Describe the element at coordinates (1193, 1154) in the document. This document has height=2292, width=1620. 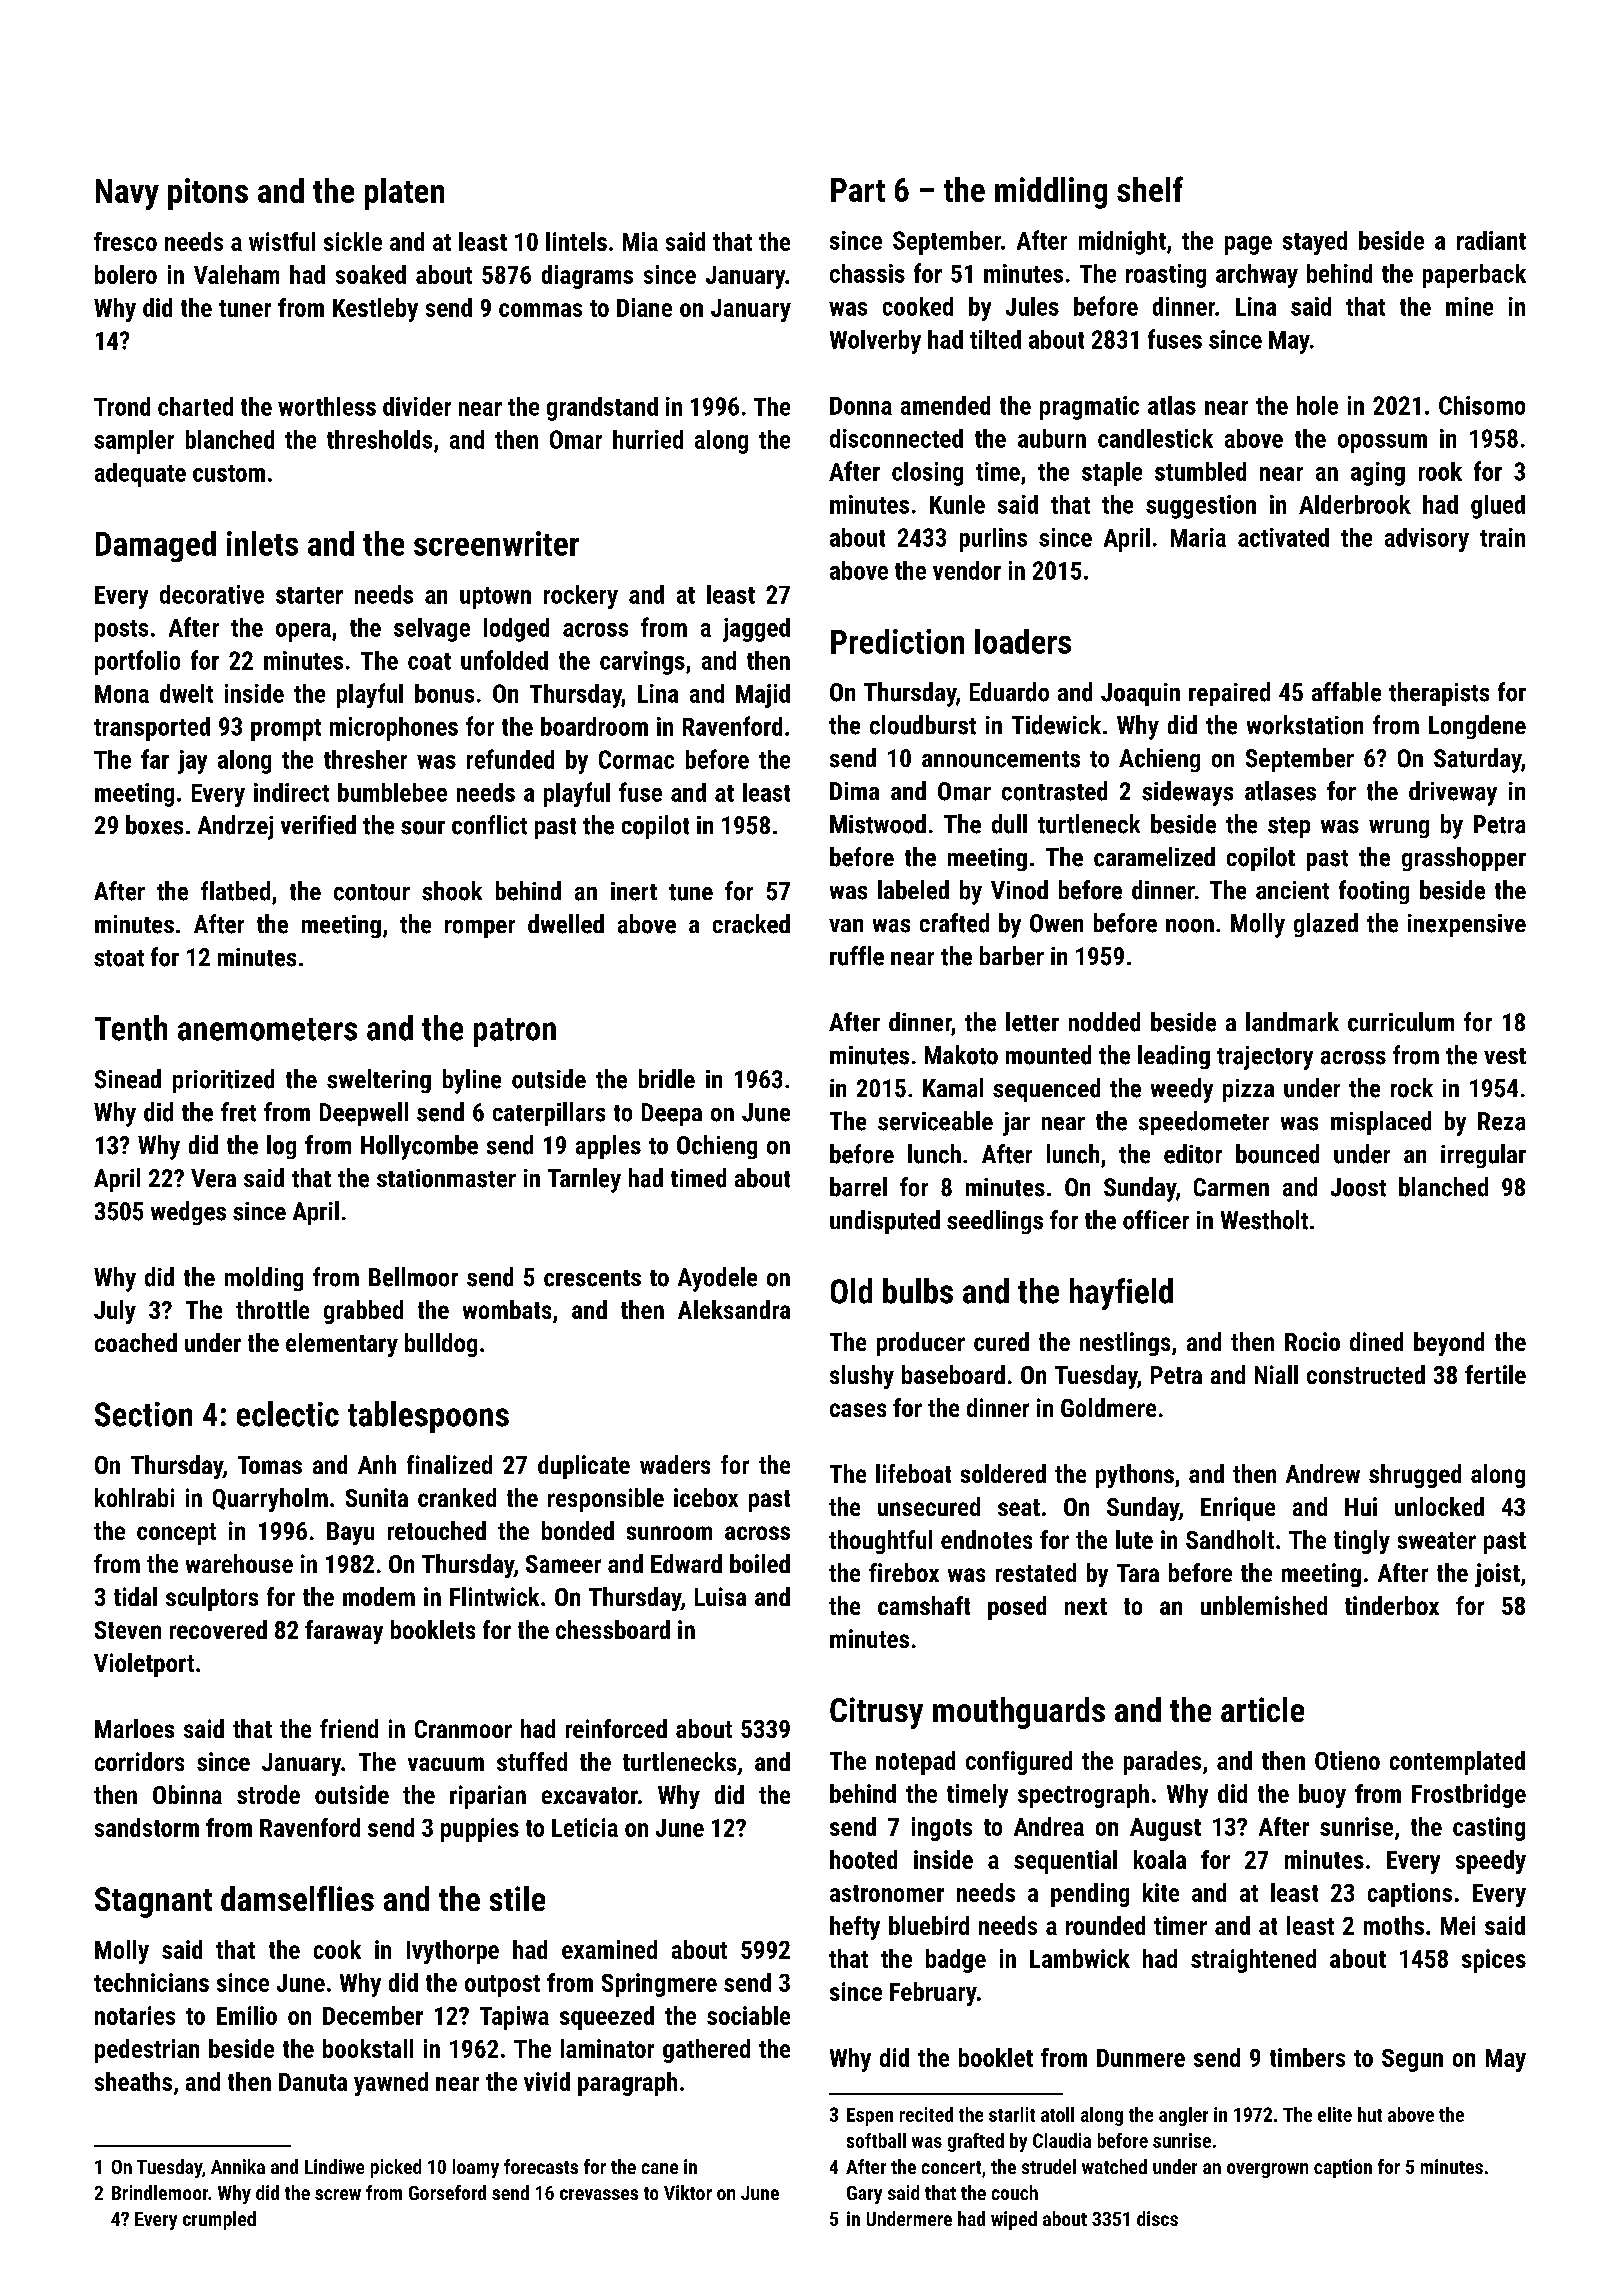
I see `editor` at that location.
